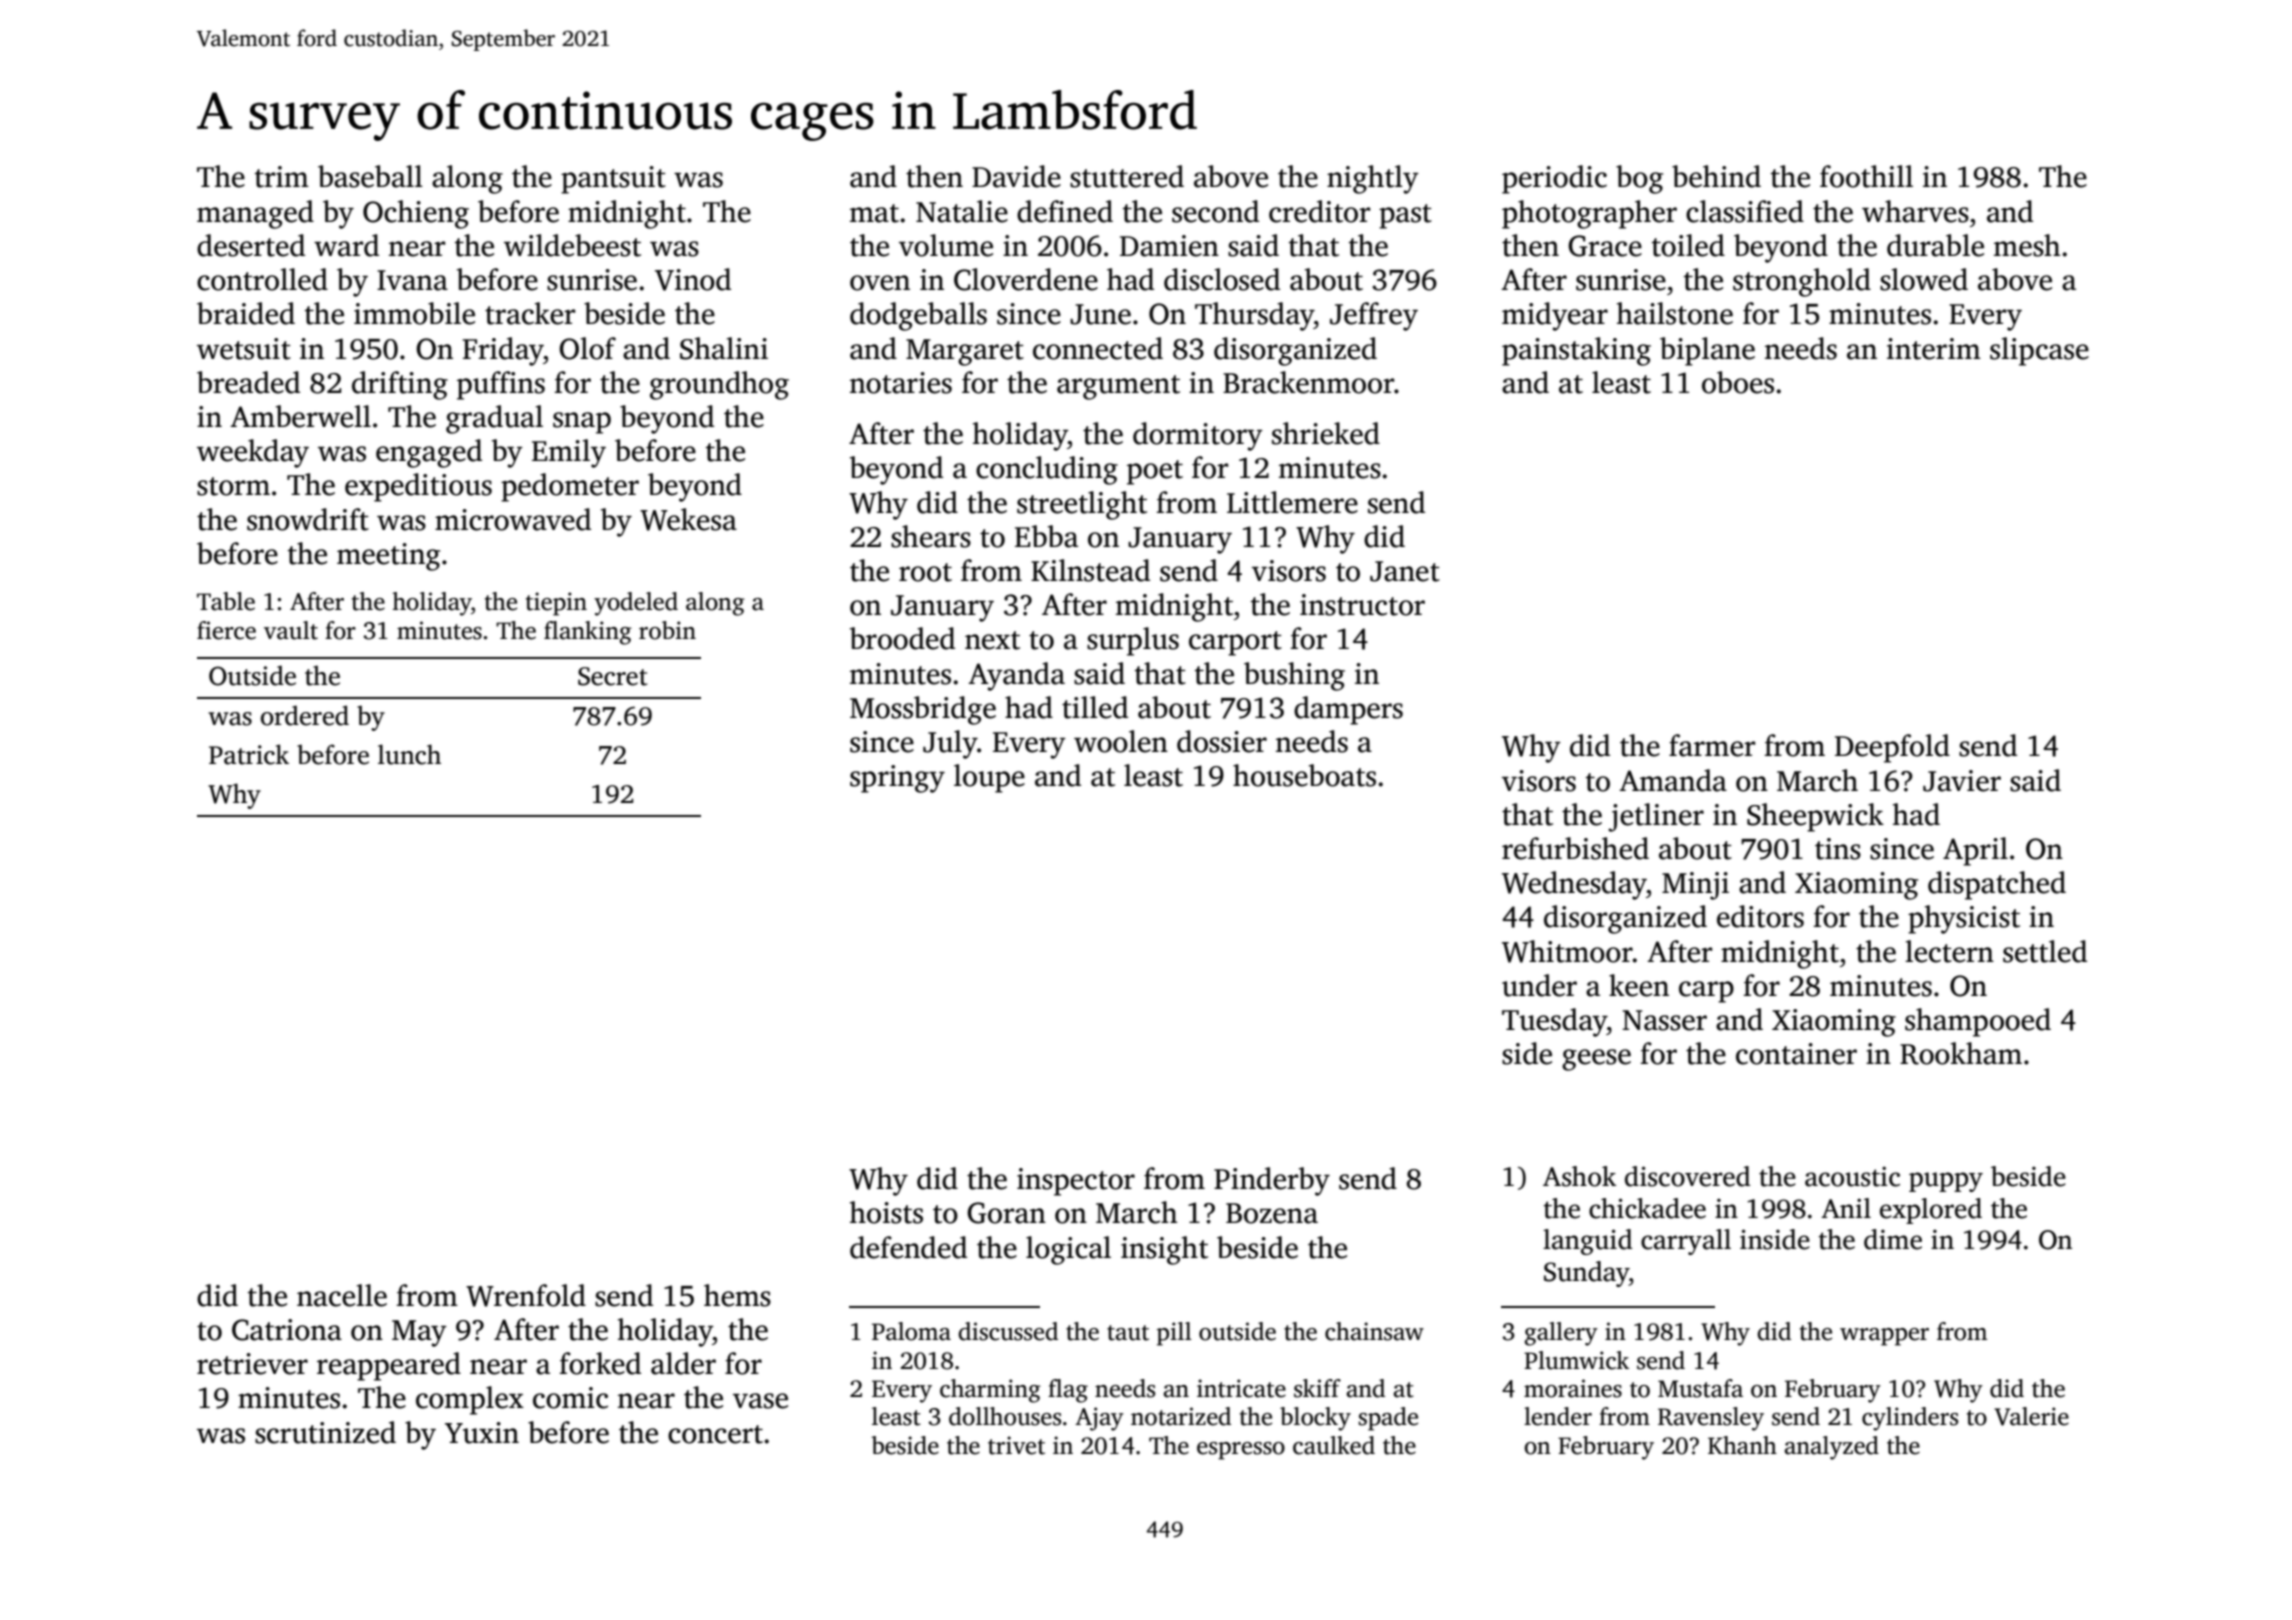  Describe the element at coordinates (1241, 1451) in the screenshot. I see `espresso` at that location.
